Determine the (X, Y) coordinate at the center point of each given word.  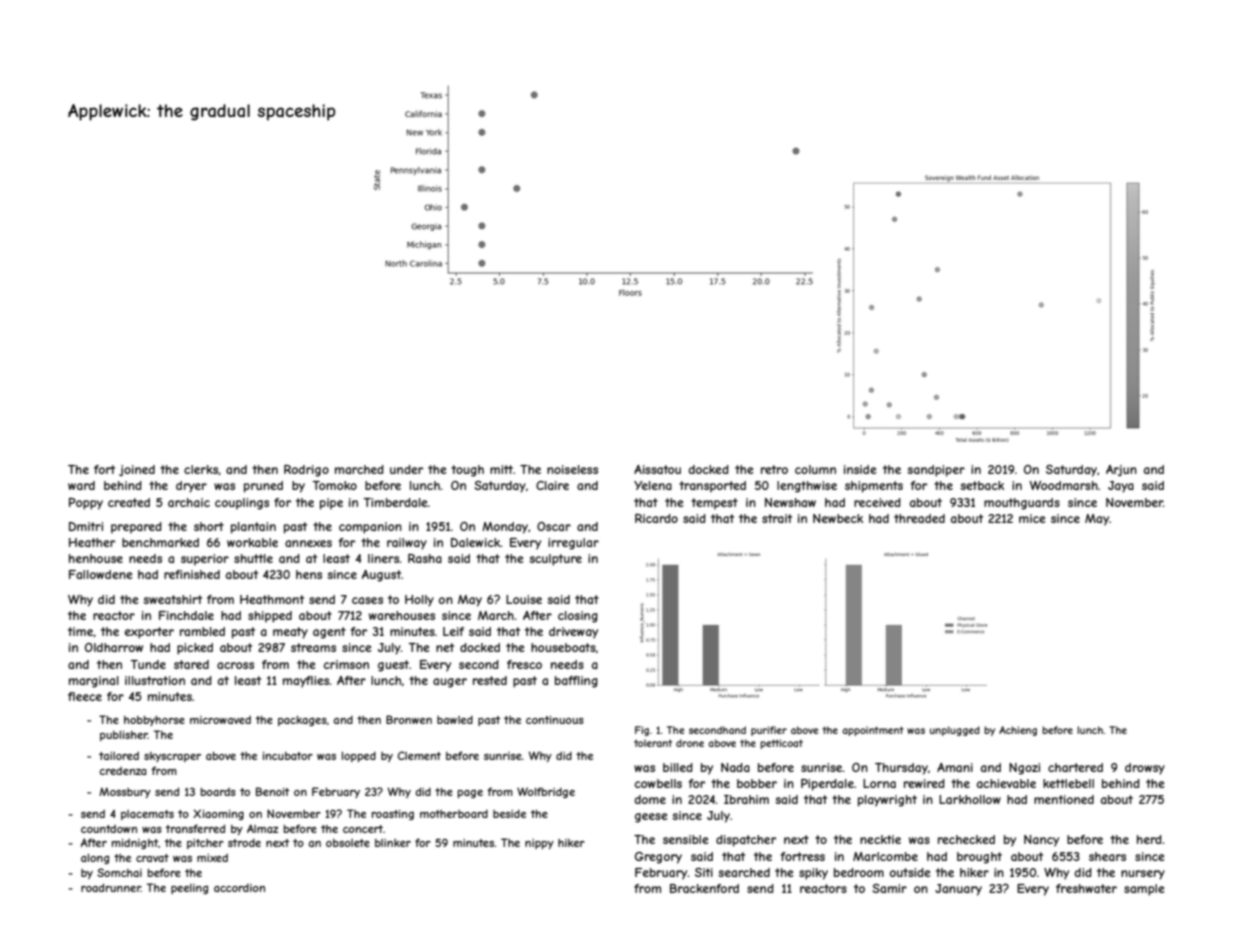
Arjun (1121, 470)
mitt (501, 469)
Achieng (1018, 731)
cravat (152, 858)
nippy (539, 844)
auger (450, 683)
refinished (192, 574)
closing (578, 617)
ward (81, 485)
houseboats (563, 647)
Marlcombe (885, 856)
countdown (109, 829)
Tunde (148, 664)
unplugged (955, 731)
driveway (573, 633)
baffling (576, 682)
